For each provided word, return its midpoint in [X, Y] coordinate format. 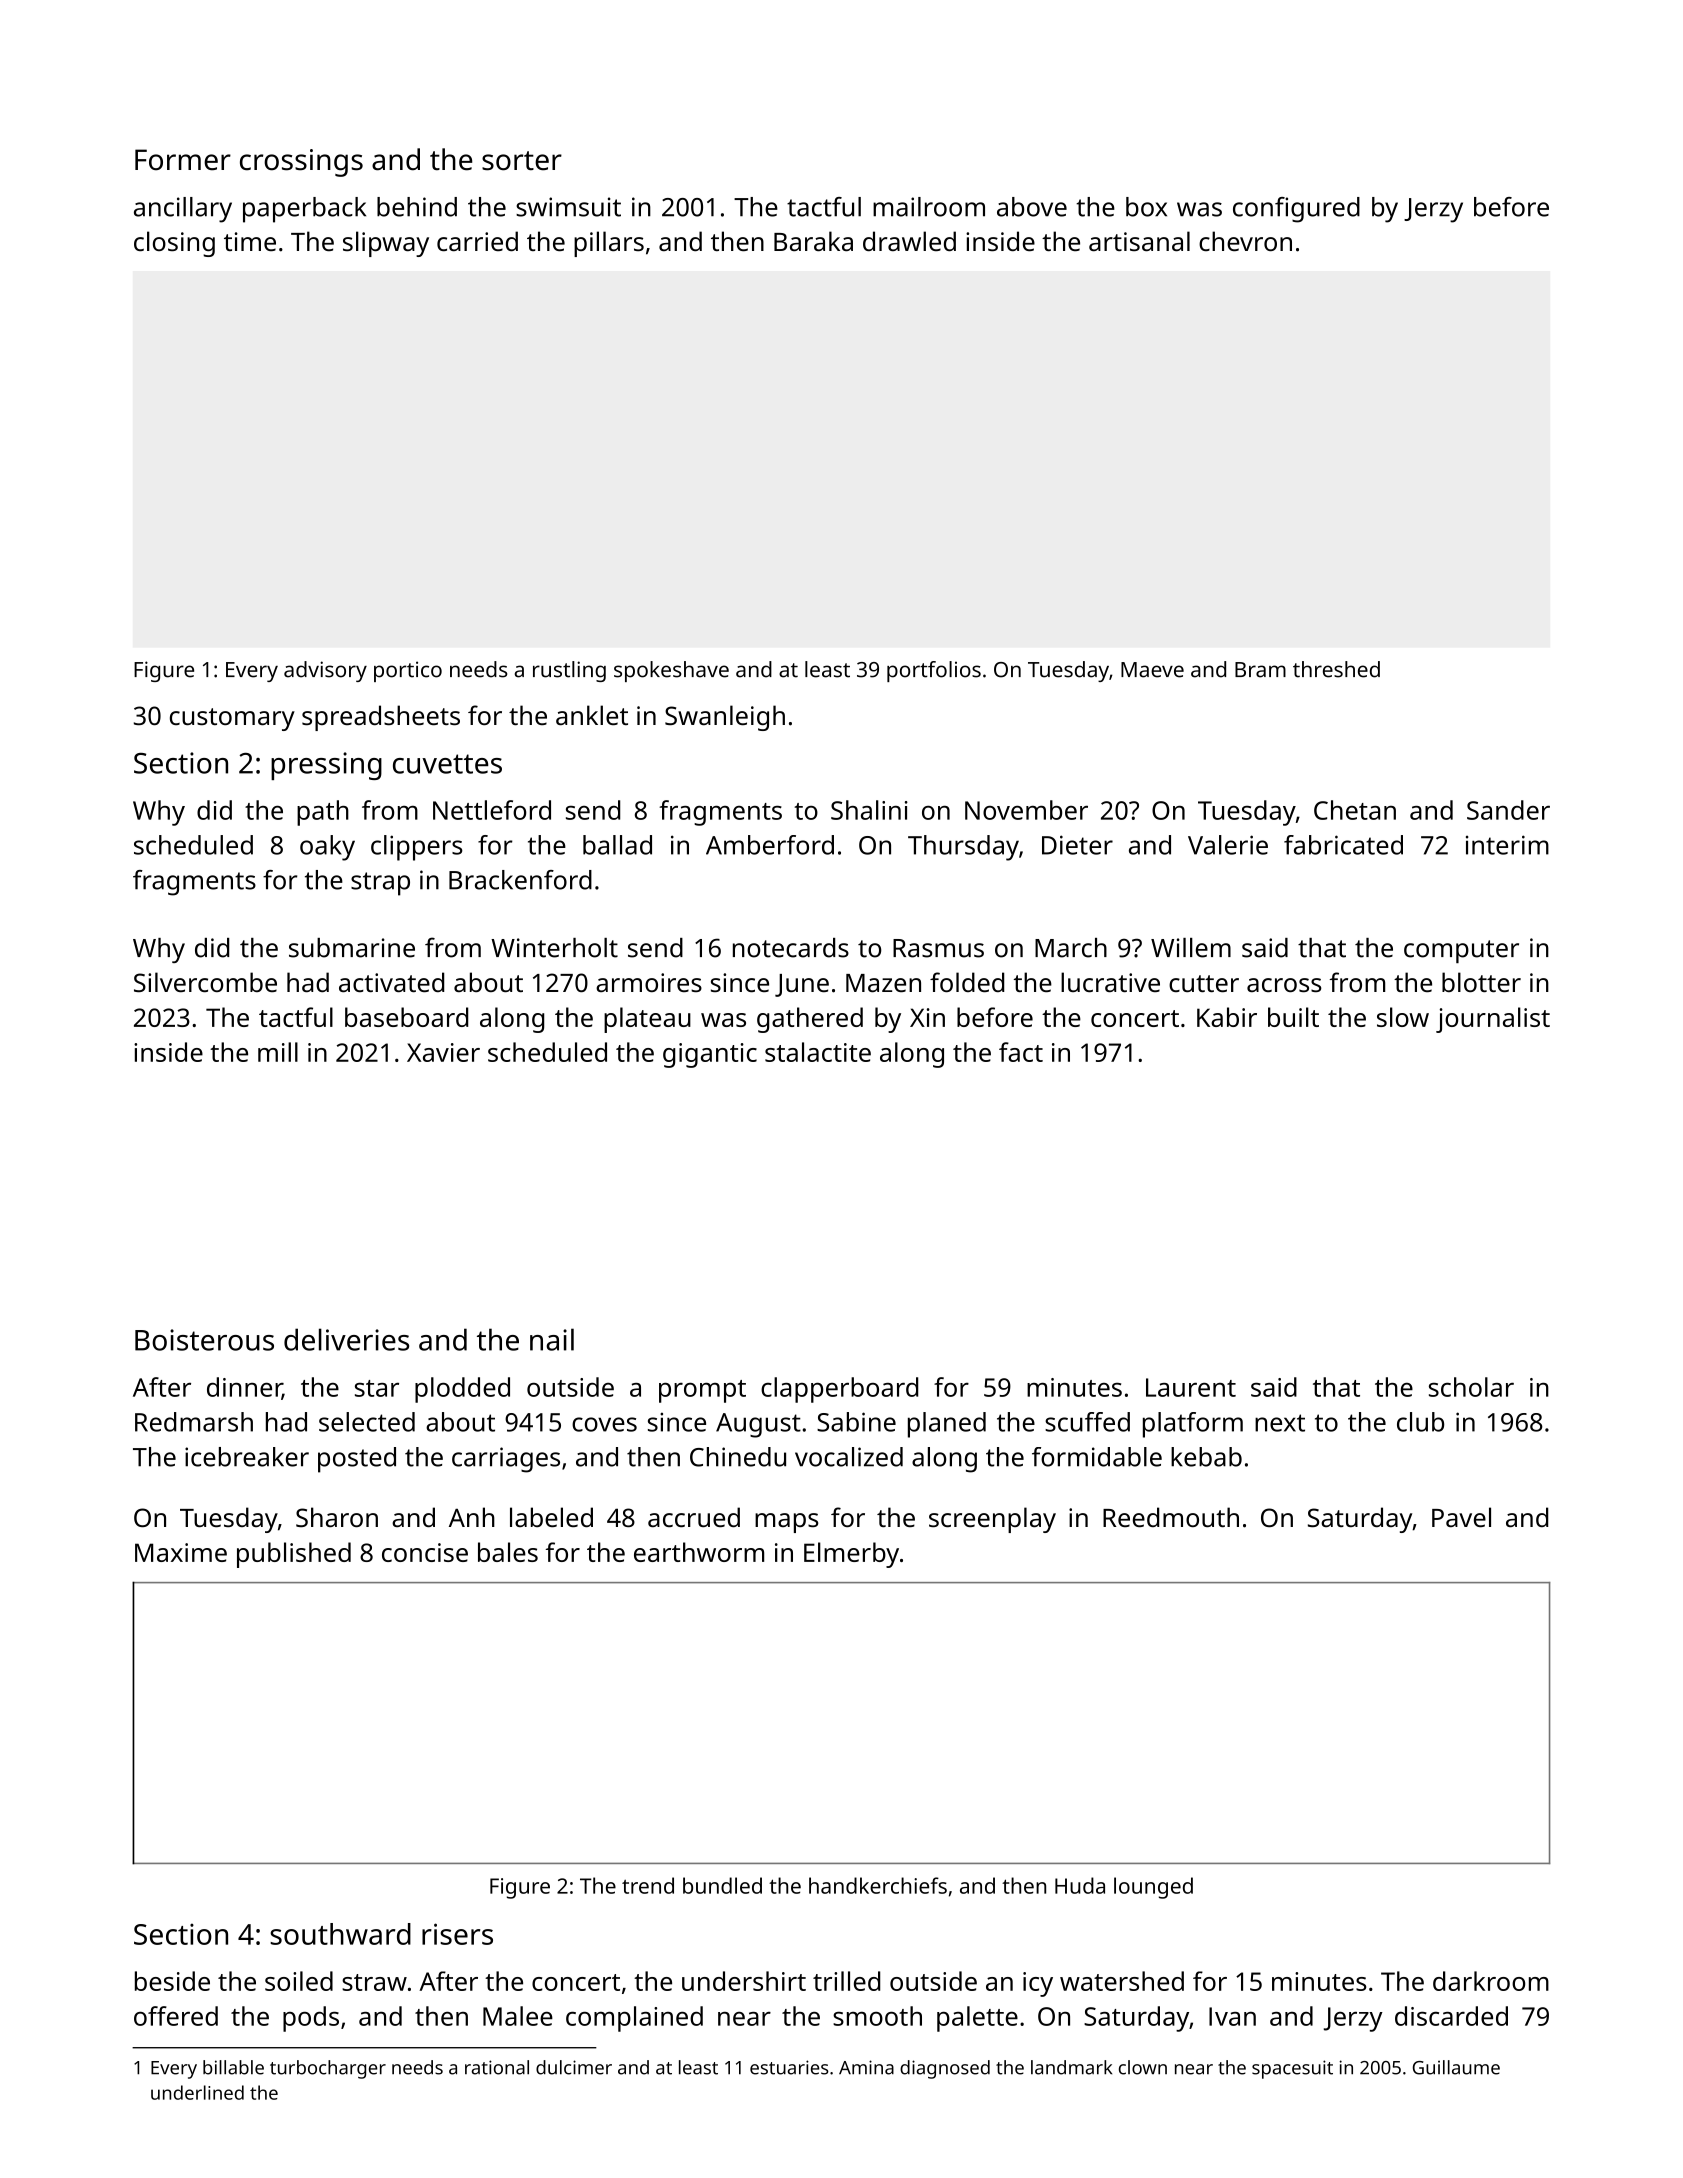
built [1293, 1017]
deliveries [346, 1339]
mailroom [929, 207]
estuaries [789, 2067]
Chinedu [738, 1457]
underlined [197, 2092]
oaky [327, 848]
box [1146, 207]
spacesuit [1292, 2069]
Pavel [1461, 1517]
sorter [522, 161]
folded [967, 982]
